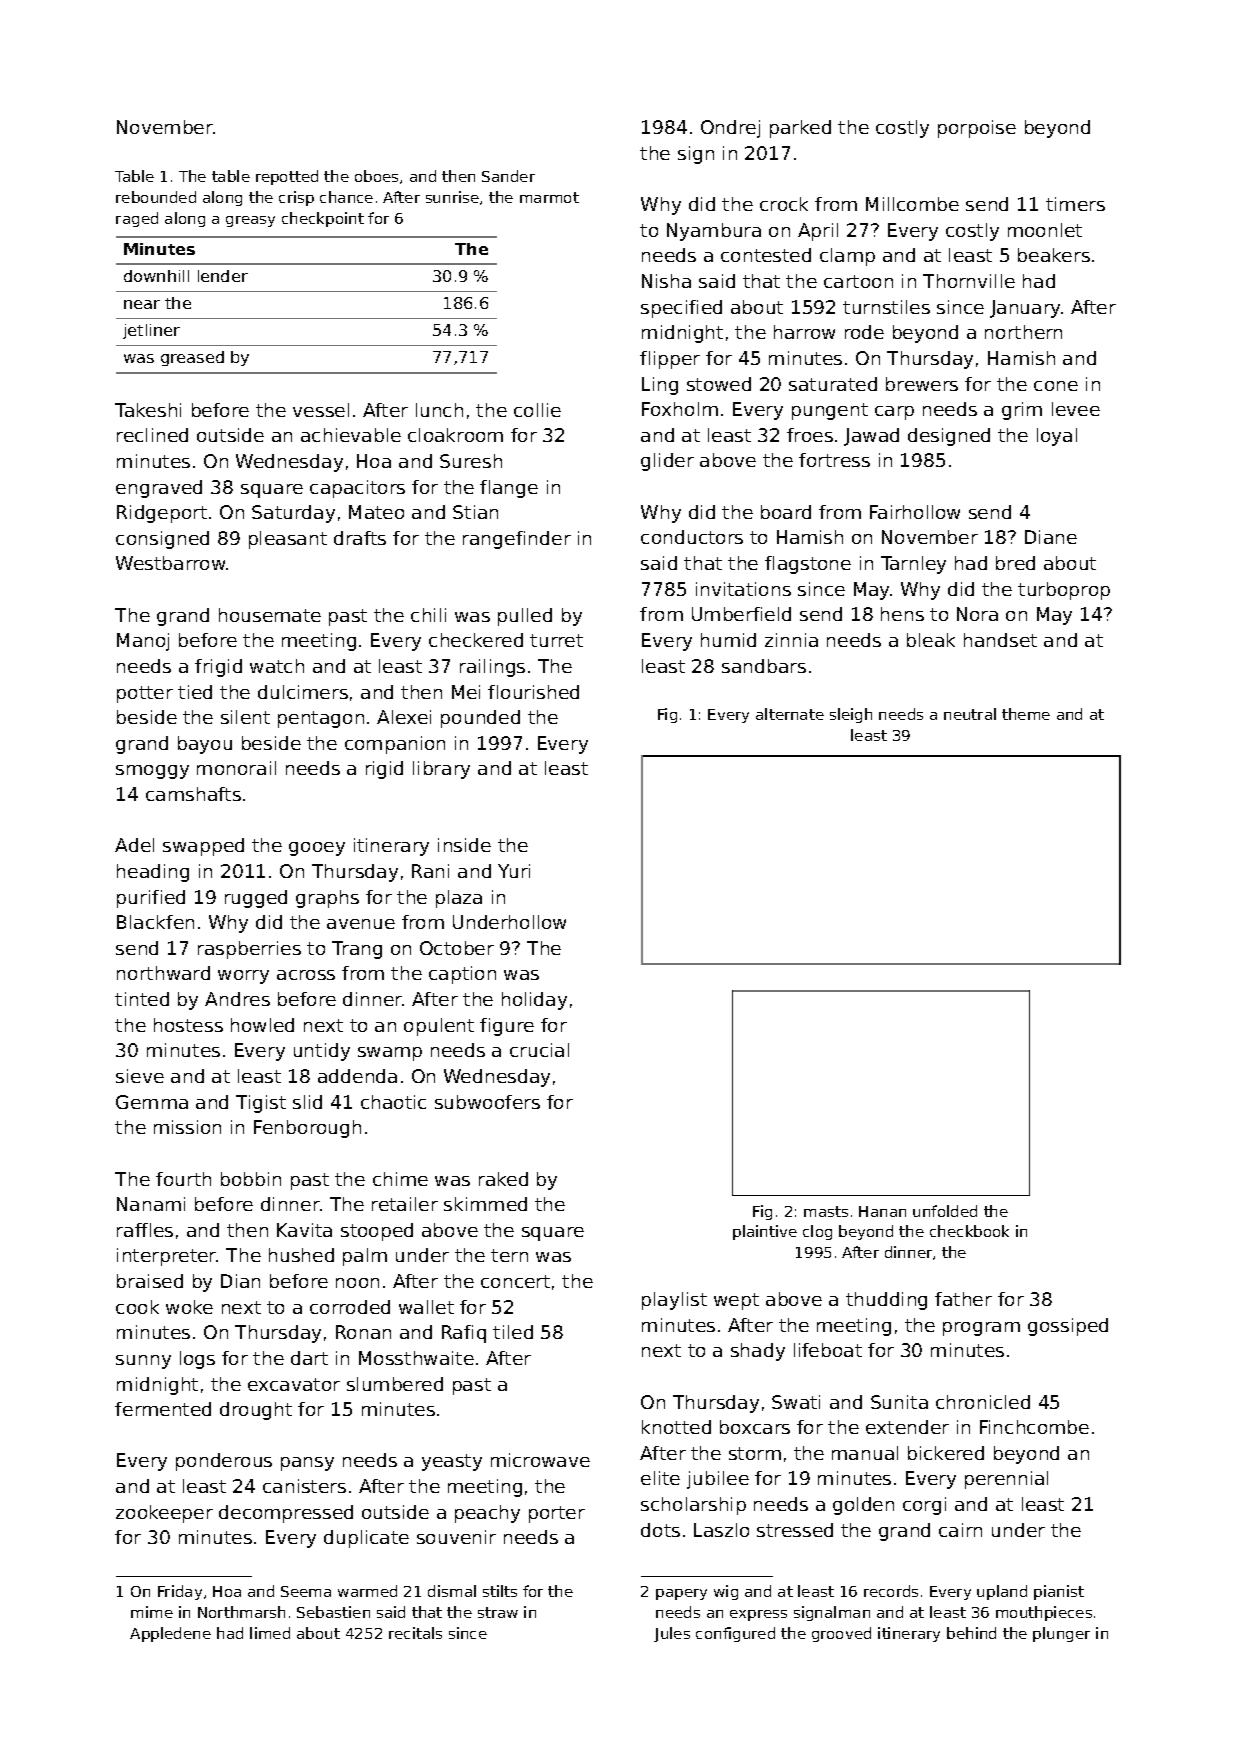 This screenshot has height=1750, width=1237. Describe the element at coordinates (1056, 386) in the screenshot. I see `cone` at that location.
